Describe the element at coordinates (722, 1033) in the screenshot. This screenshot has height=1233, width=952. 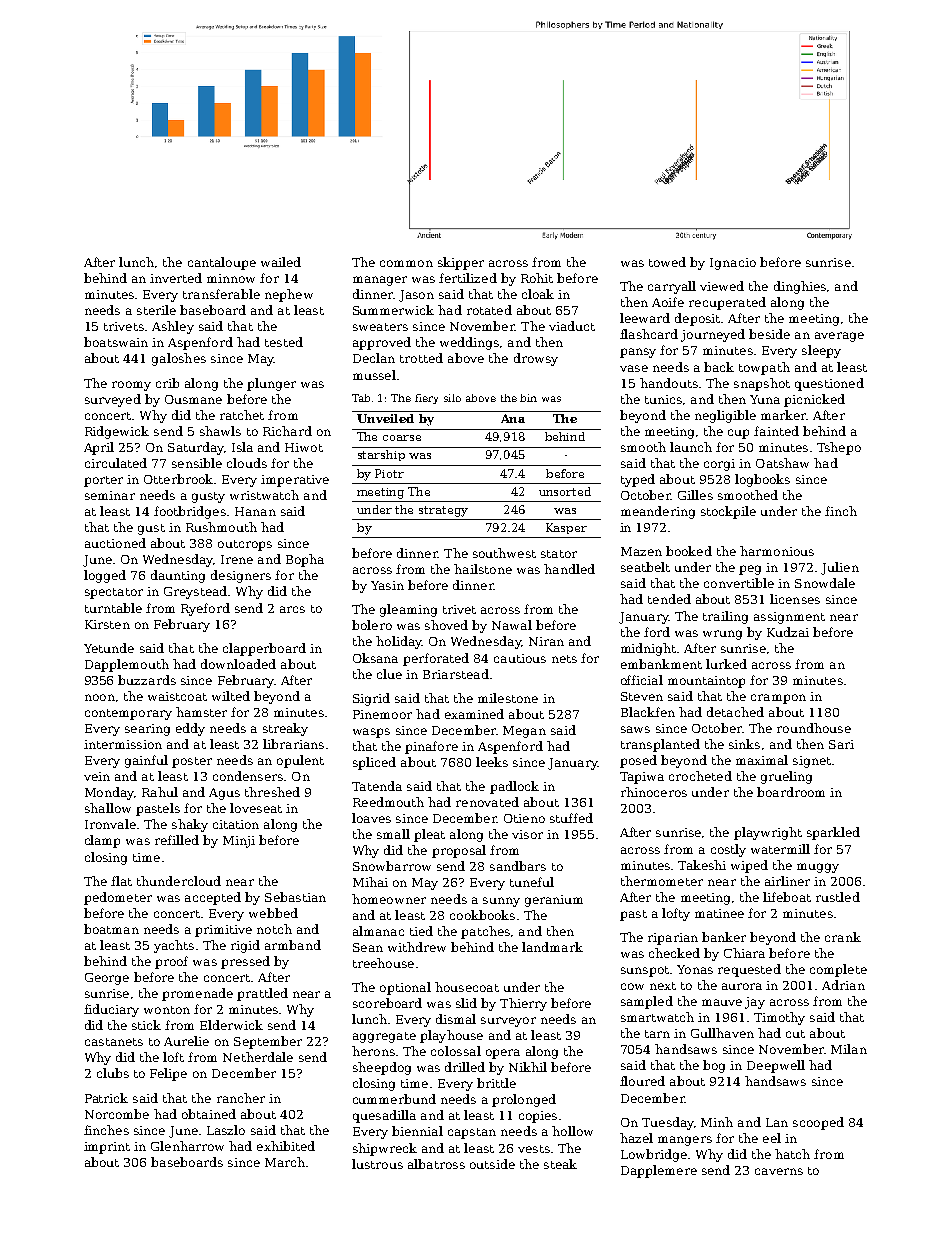
I see `Gullhaven` at that location.
